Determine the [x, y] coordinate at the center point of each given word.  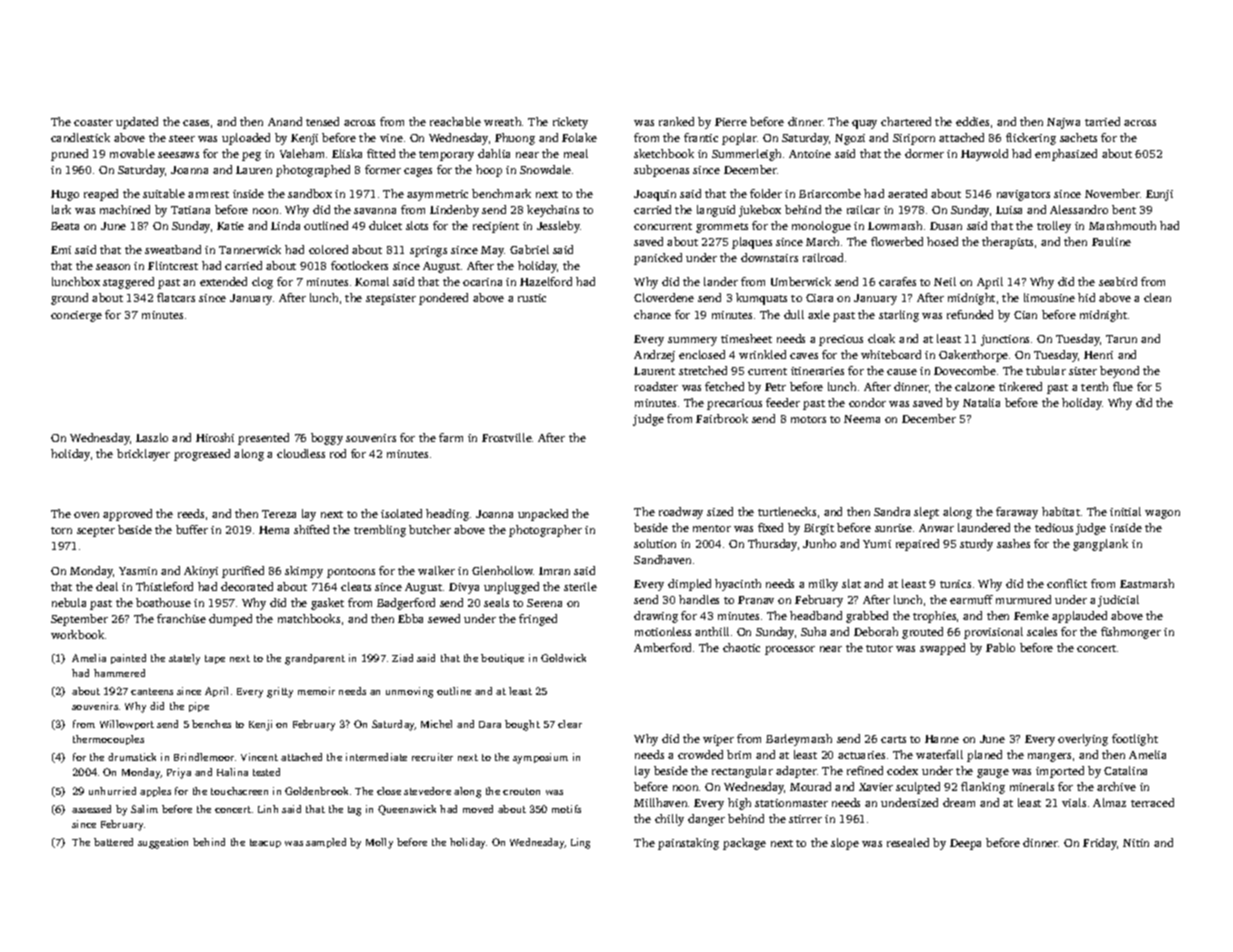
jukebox [760, 211]
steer [182, 138]
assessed [91, 809]
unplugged [511, 588]
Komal [372, 281]
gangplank [1100, 545]
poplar [739, 139]
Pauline [1111, 241]
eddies [972, 121]
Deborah [876, 631]
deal [107, 586]
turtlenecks [787, 511]
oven [86, 515]
